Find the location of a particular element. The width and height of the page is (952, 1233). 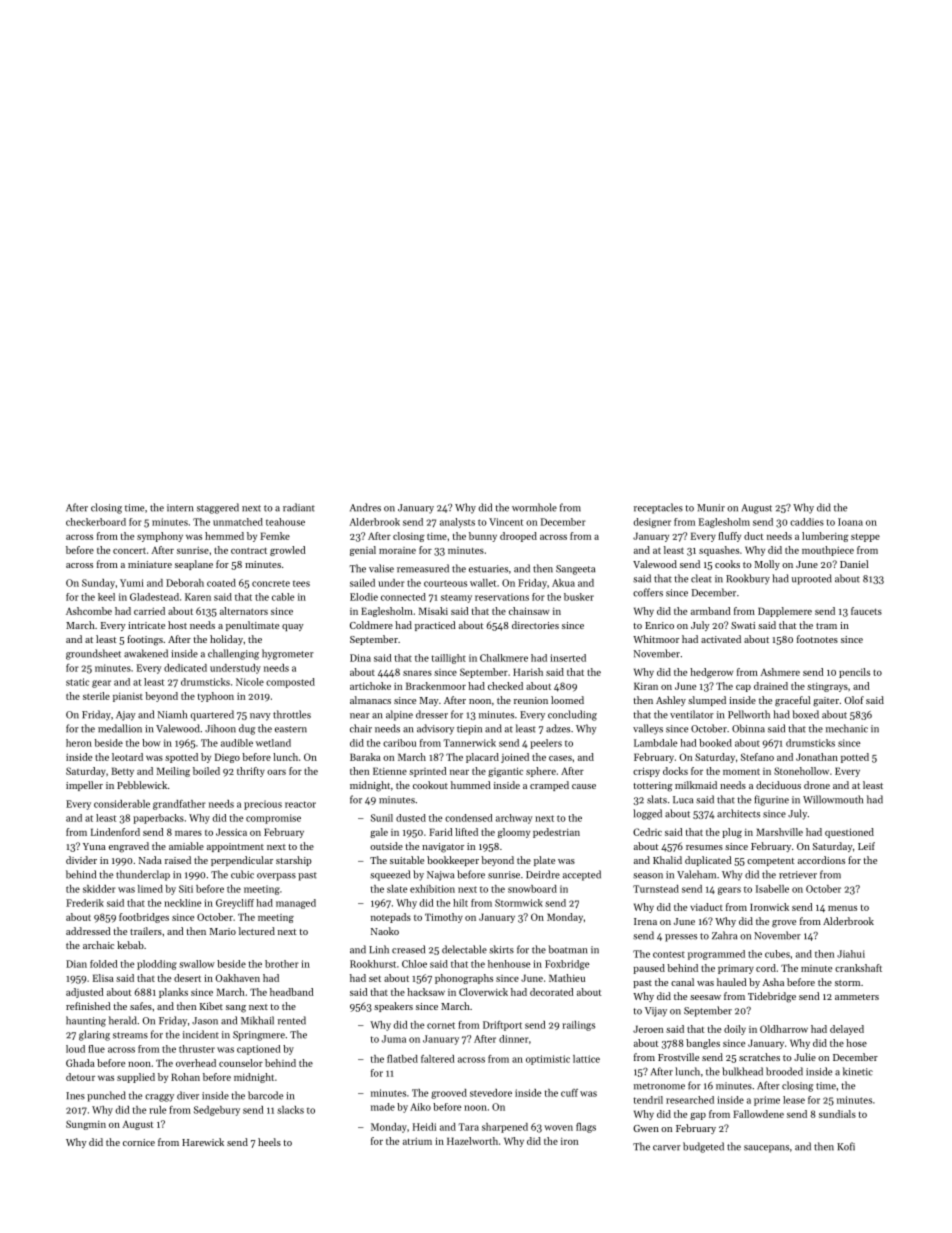

armband is located at coordinates (711, 611).
